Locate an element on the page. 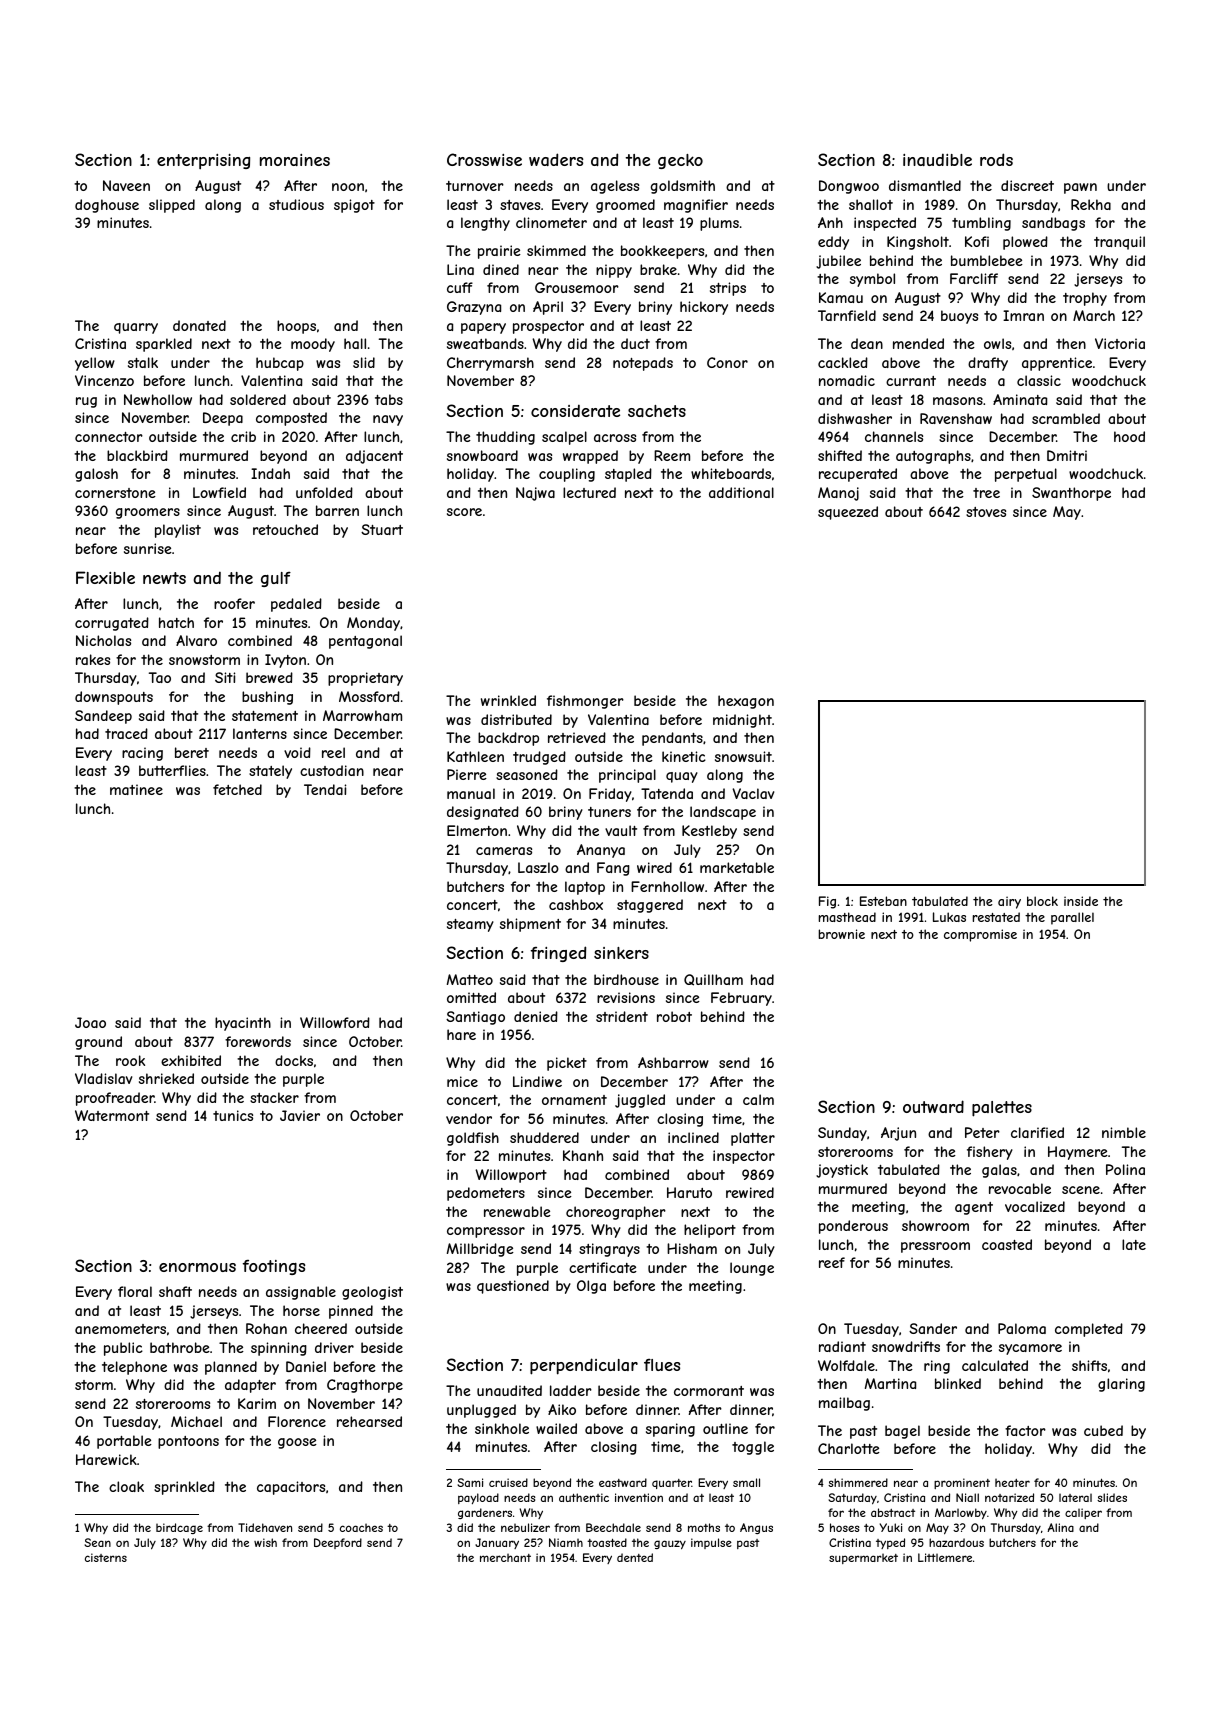 The width and height of the image is (1221, 1726). parallel is located at coordinates (1072, 918).
